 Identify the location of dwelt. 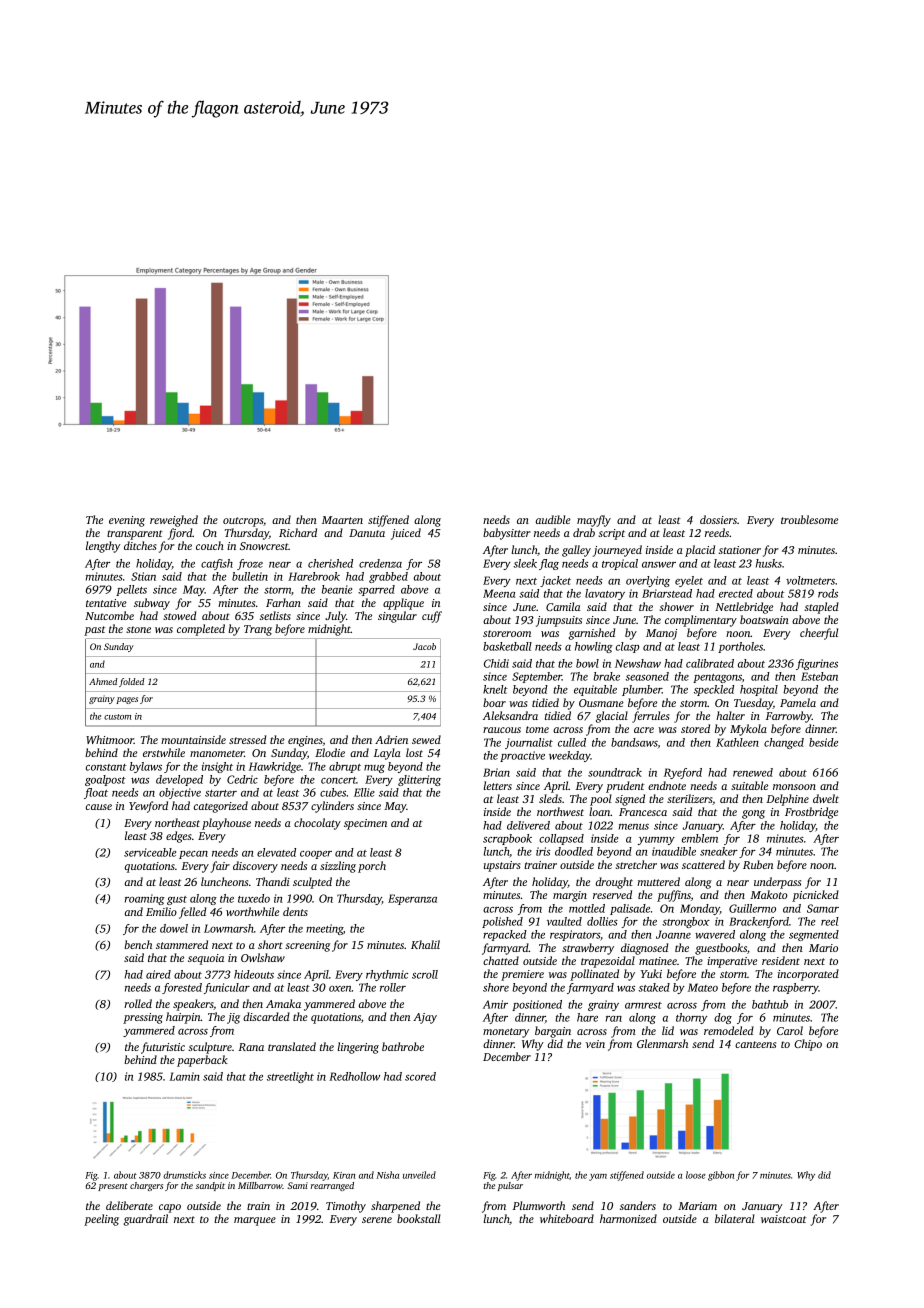
(826, 798).
